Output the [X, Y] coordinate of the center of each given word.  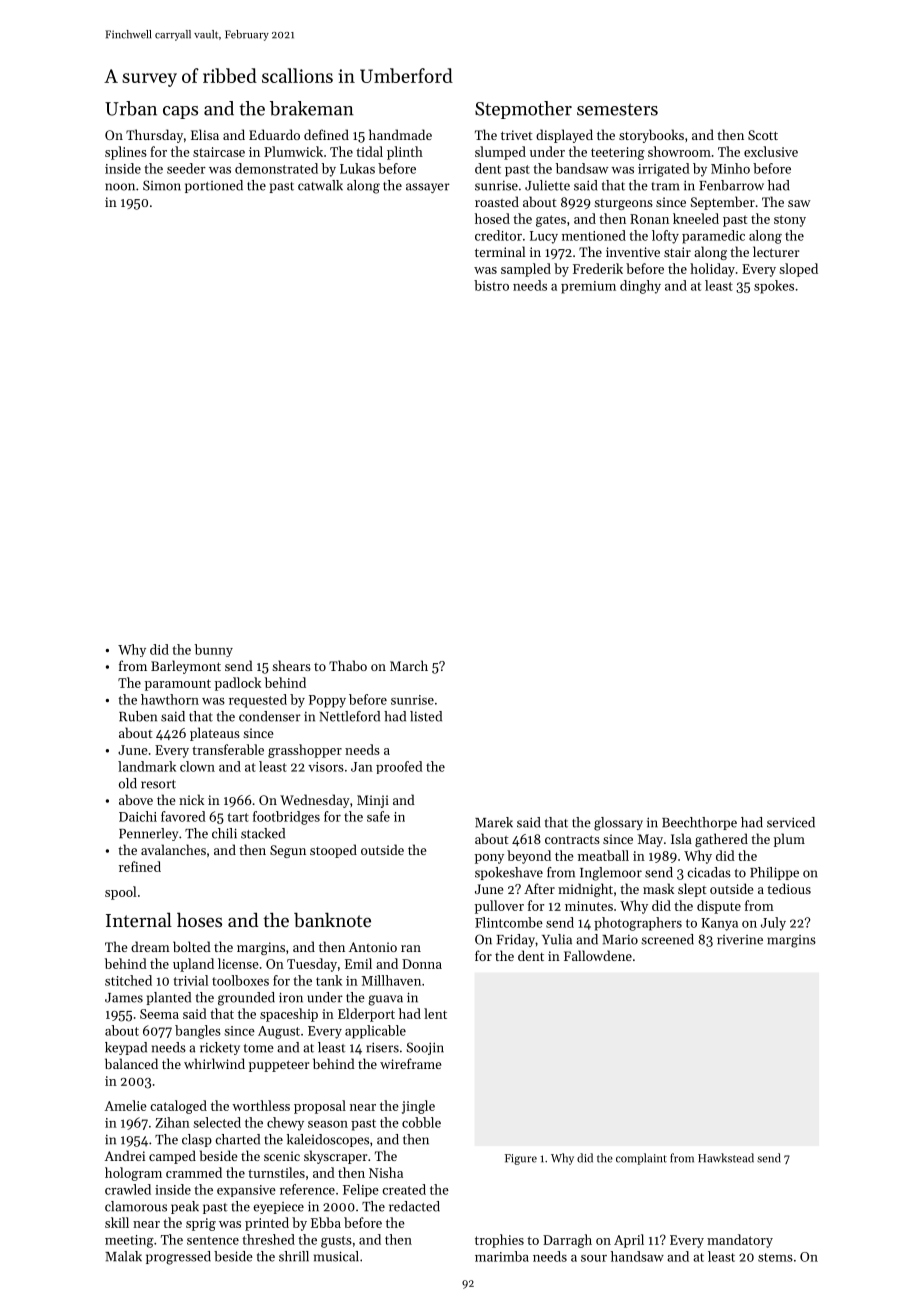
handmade [400, 134]
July [773, 924]
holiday [712, 270]
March [409, 665]
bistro [491, 285]
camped [172, 1157]
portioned [214, 186]
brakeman [312, 108]
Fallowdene [598, 955]
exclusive [771, 151]
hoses [199, 919]
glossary [618, 824]
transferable [228, 749]
